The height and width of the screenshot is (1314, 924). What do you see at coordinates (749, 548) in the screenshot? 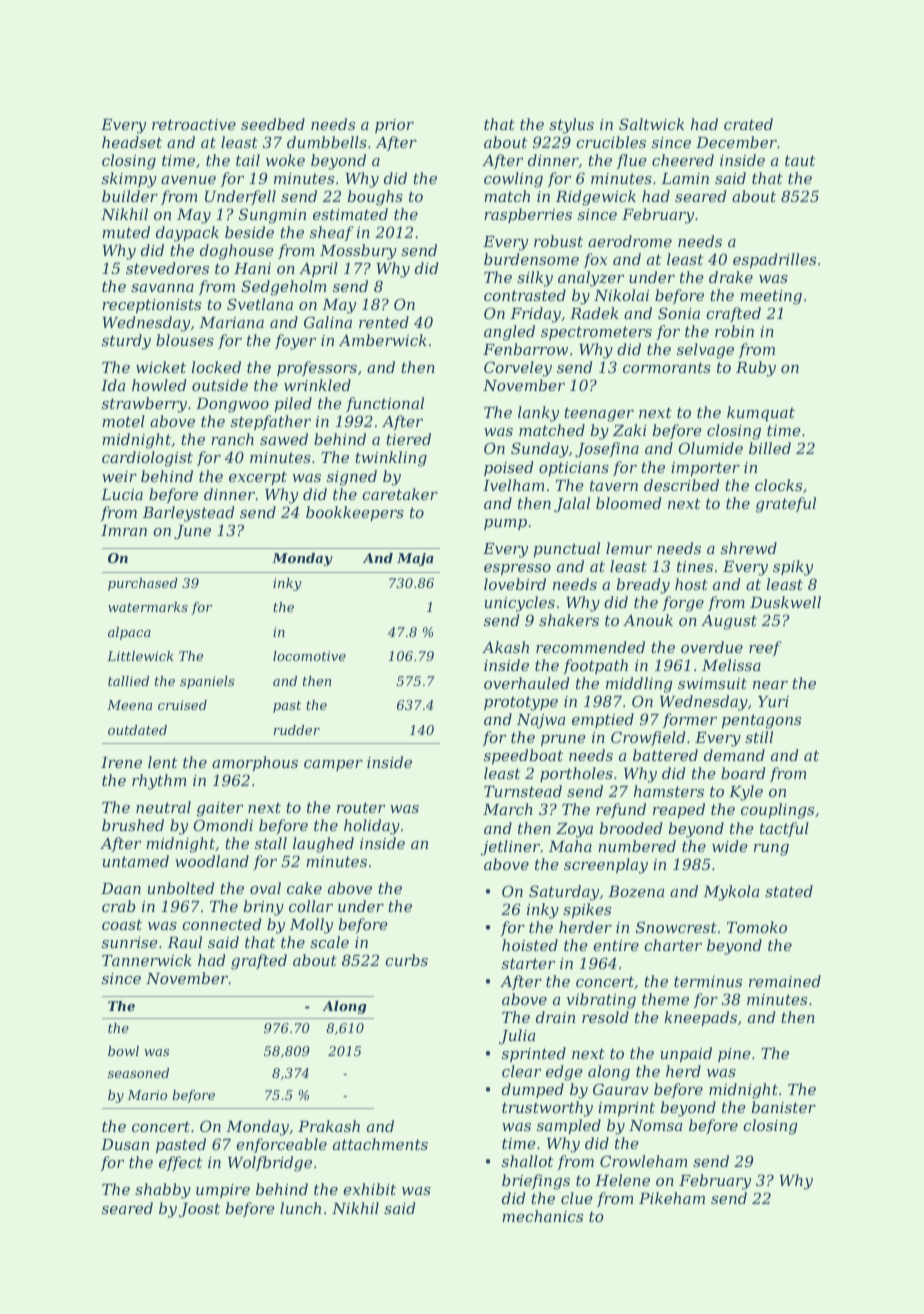
I see `shrewd` at bounding box center [749, 548].
